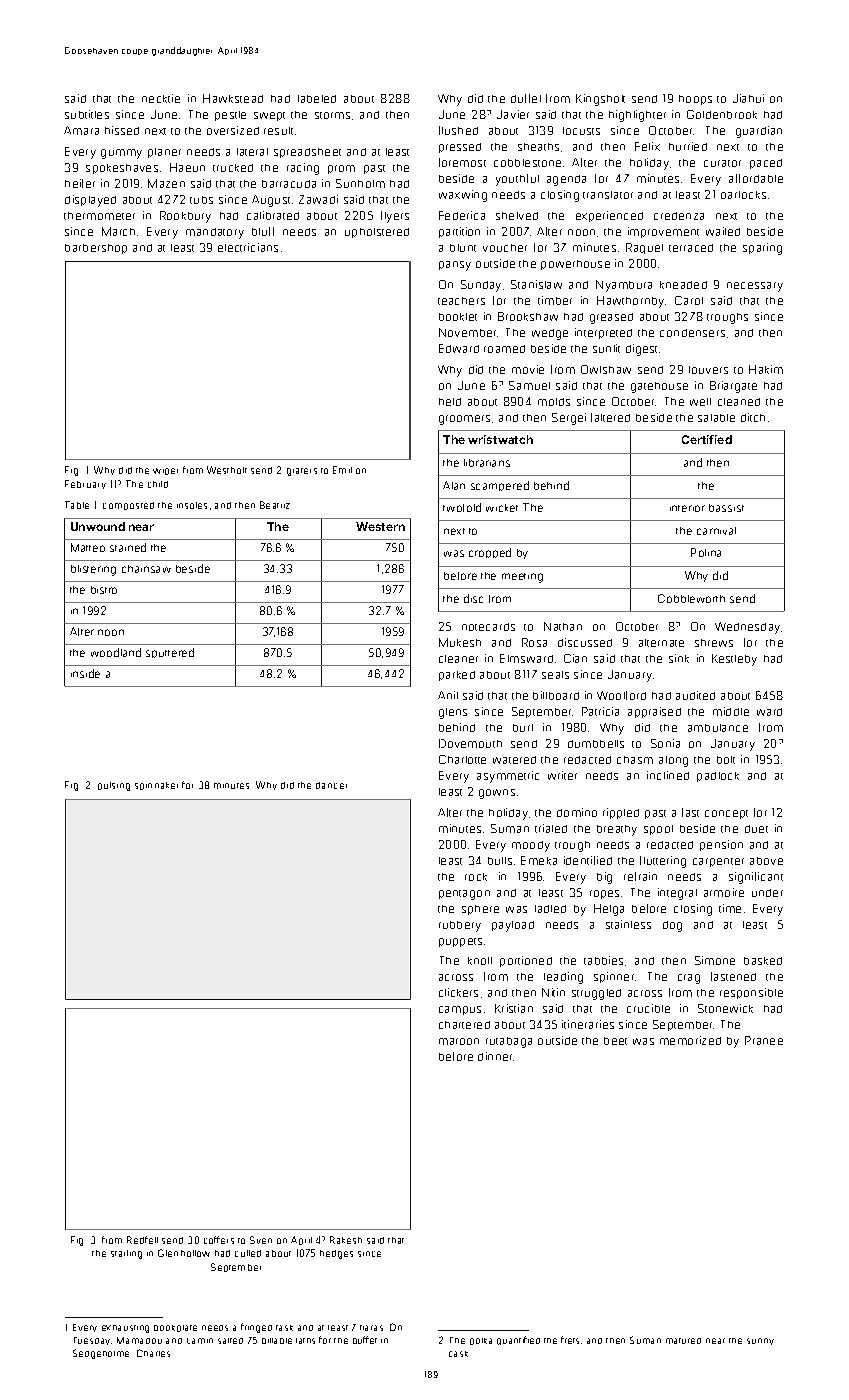  What do you see at coordinates (695, 100) in the screenshot?
I see `hoops` at bounding box center [695, 100].
